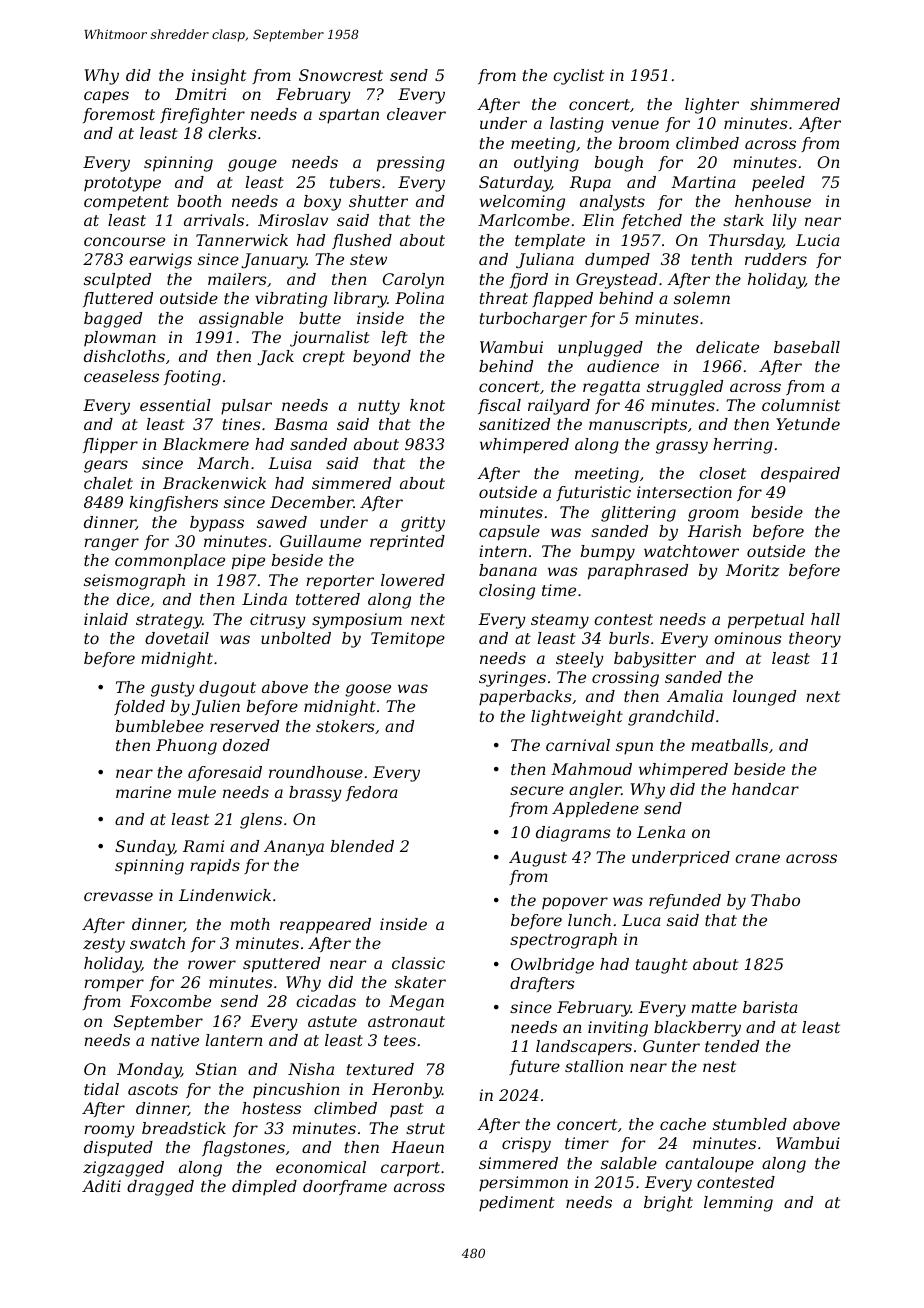 The height and width of the image is (1308, 924). What do you see at coordinates (668, 1204) in the image?
I see `bright` at bounding box center [668, 1204].
